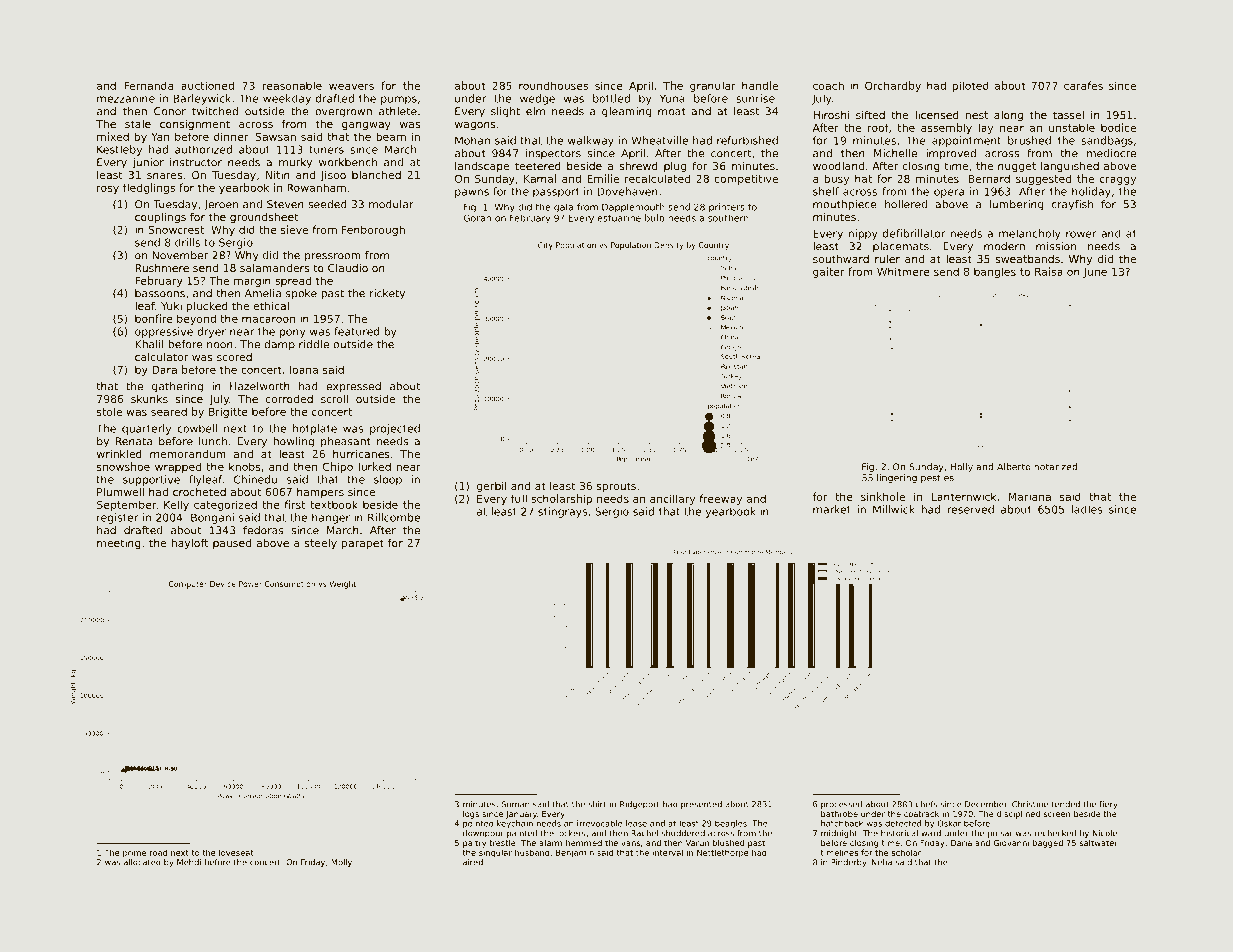 This page has height=952, width=1233. What do you see at coordinates (895, 153) in the page?
I see `Michelle` at bounding box center [895, 153].
